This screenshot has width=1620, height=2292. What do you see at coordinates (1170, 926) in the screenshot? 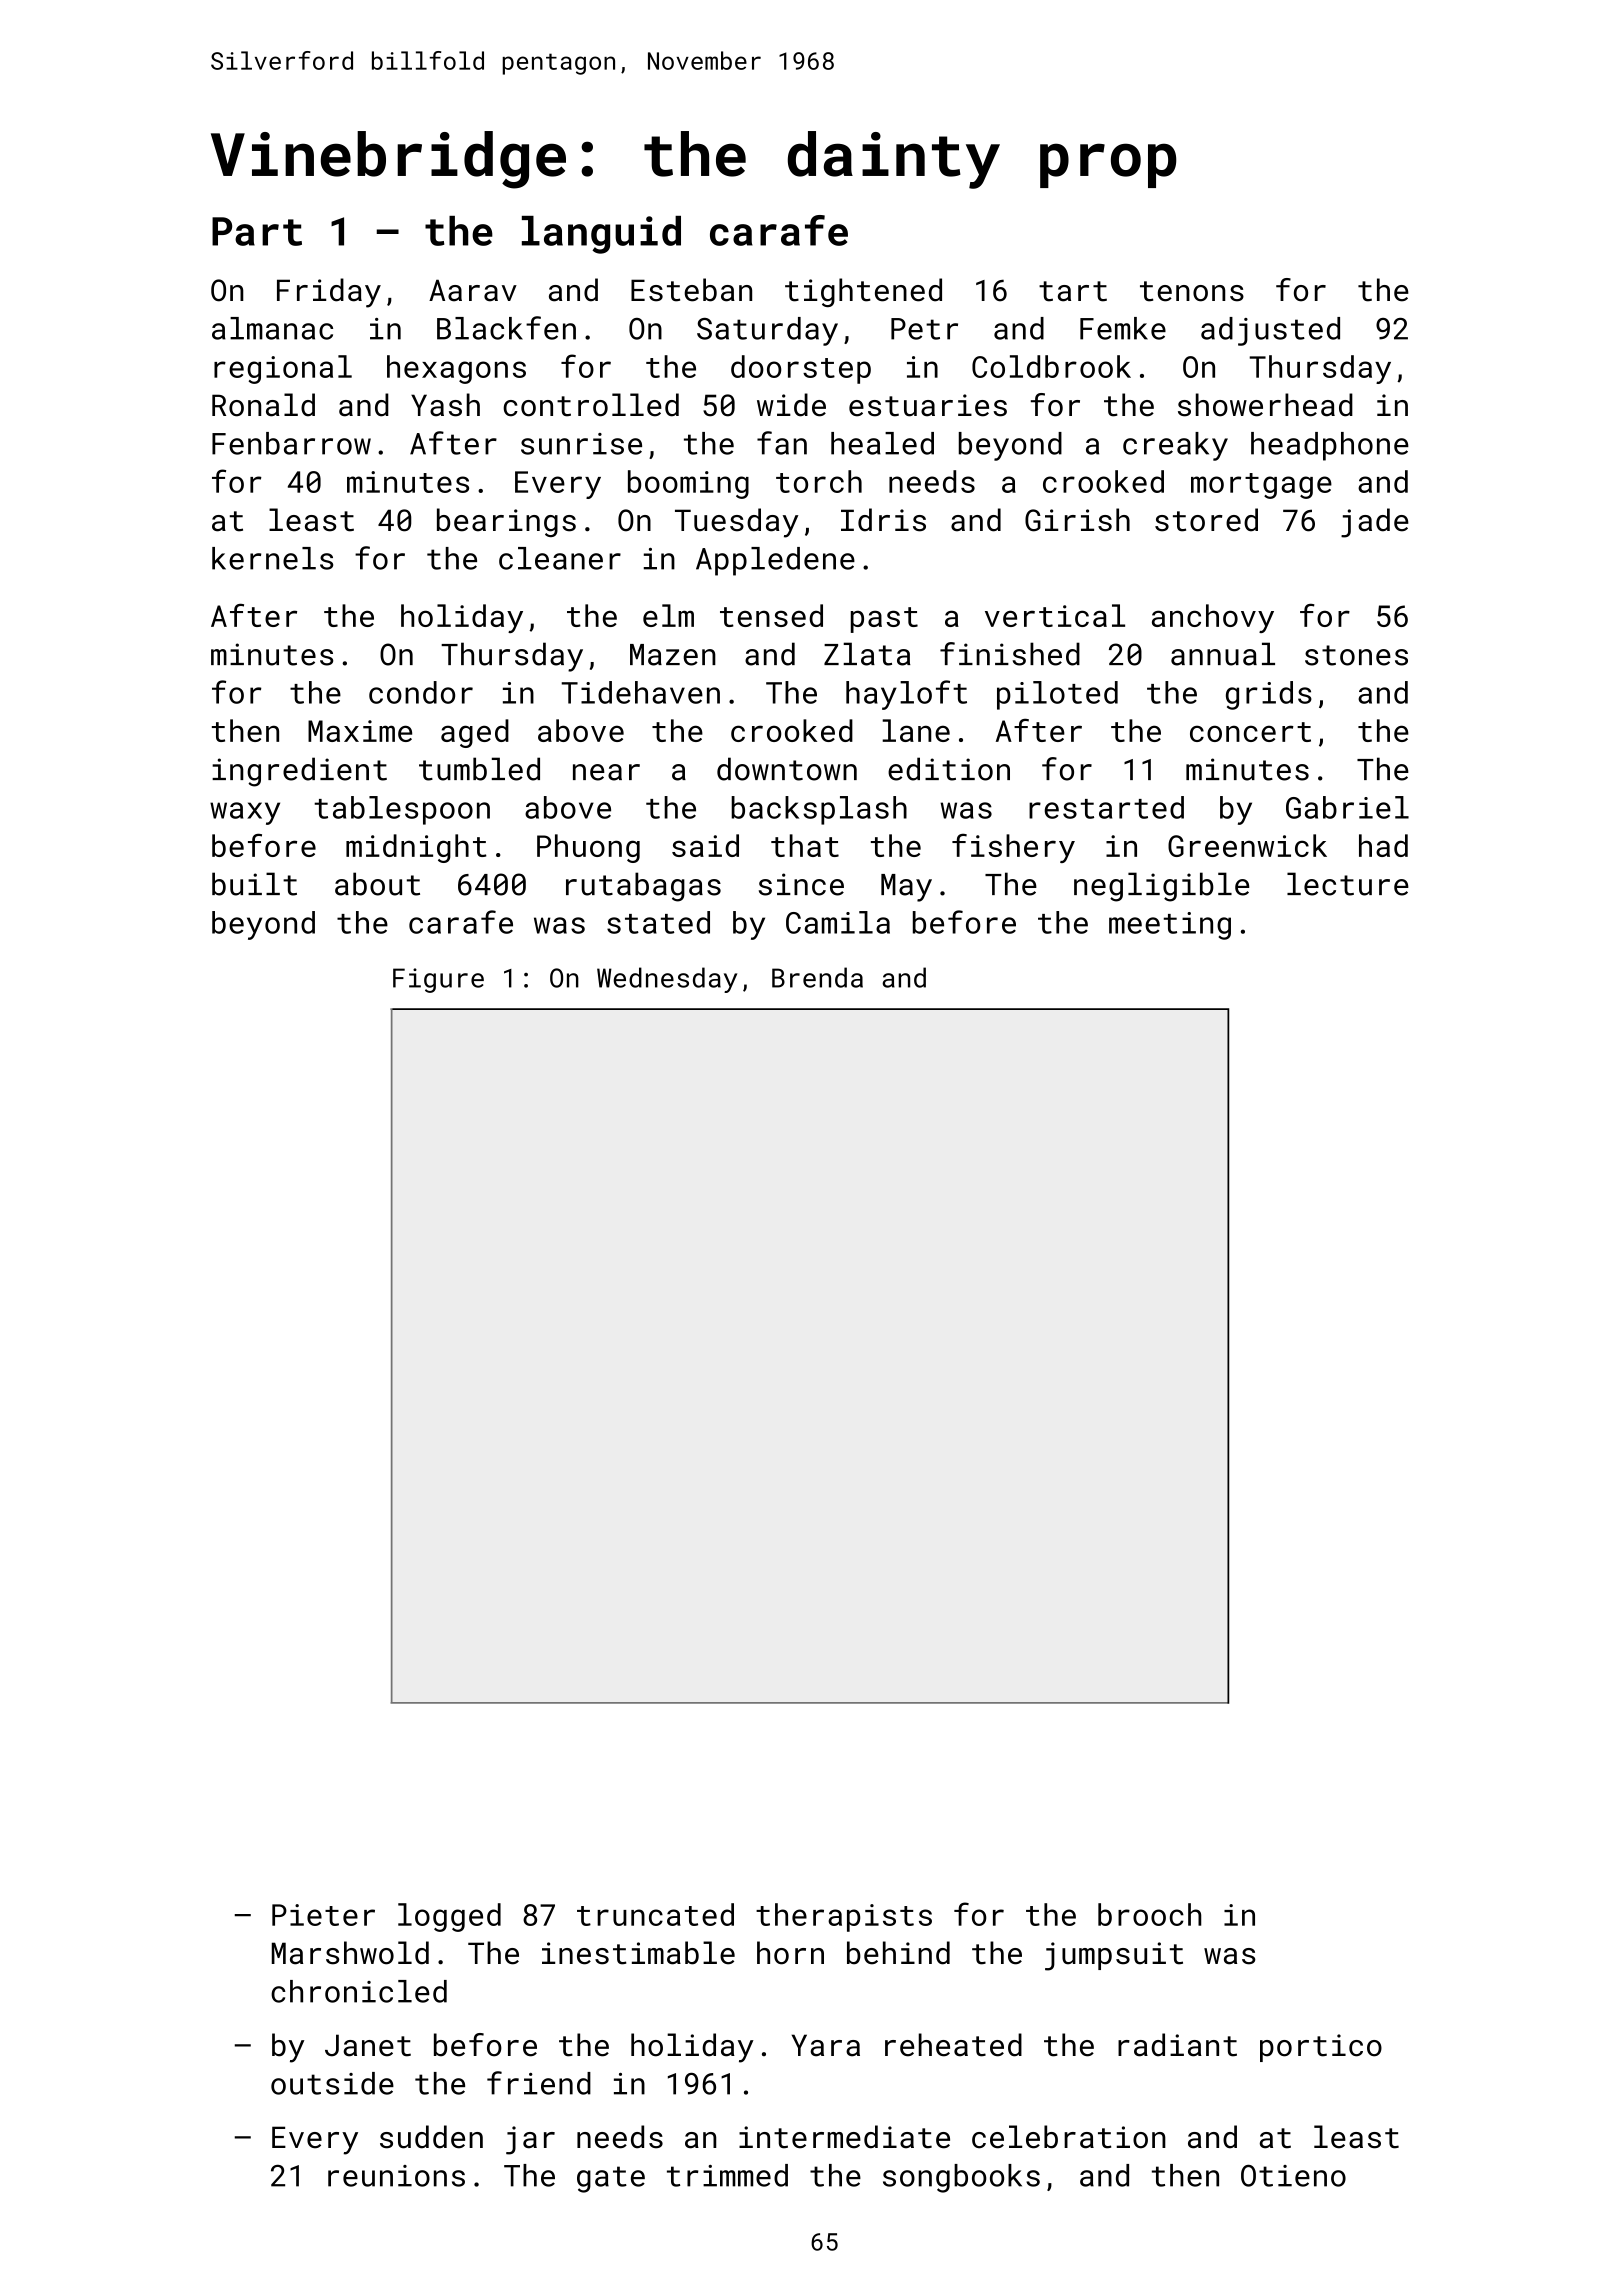
I see `meeting` at bounding box center [1170, 926].
